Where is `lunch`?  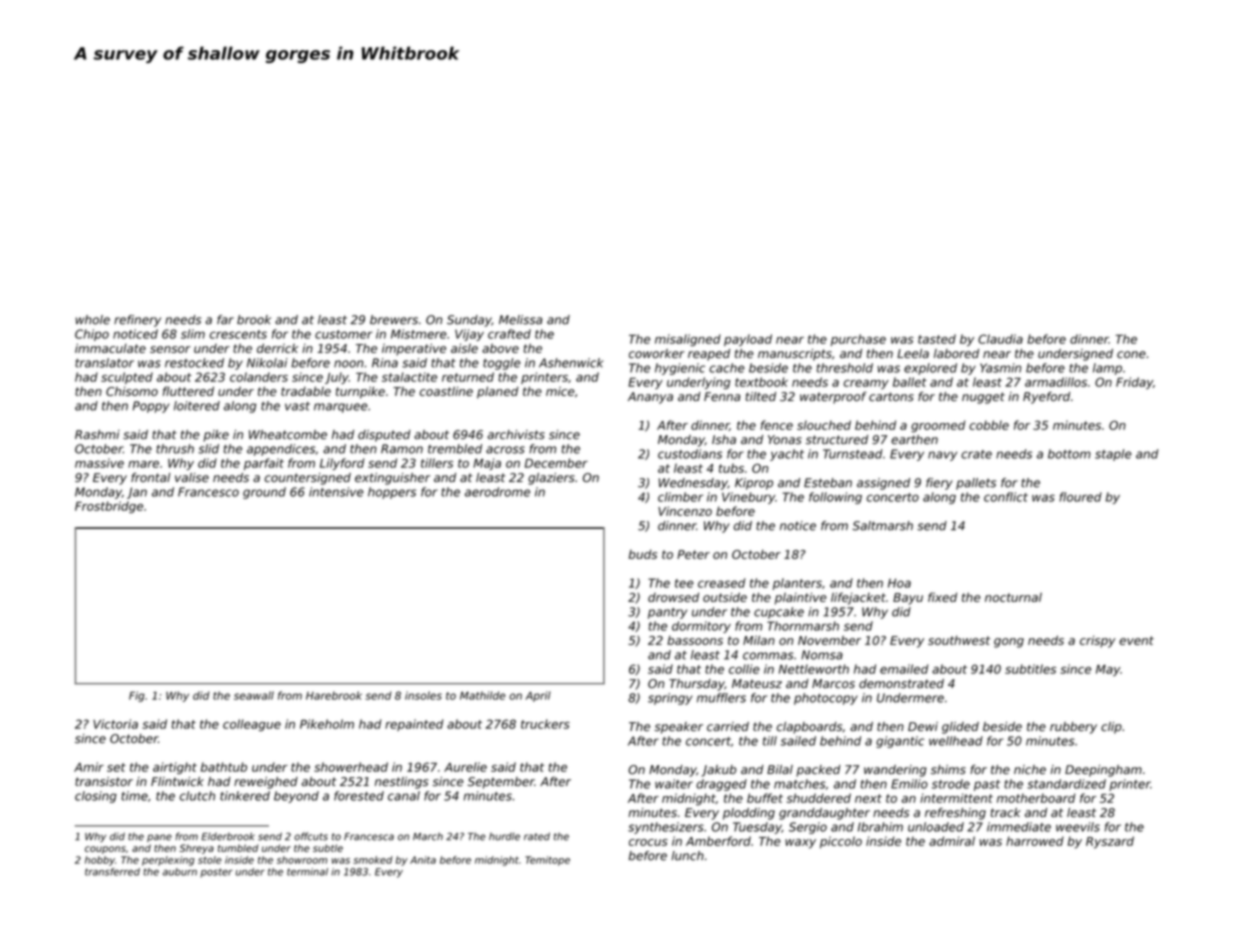
lunch is located at coordinates (687, 856).
